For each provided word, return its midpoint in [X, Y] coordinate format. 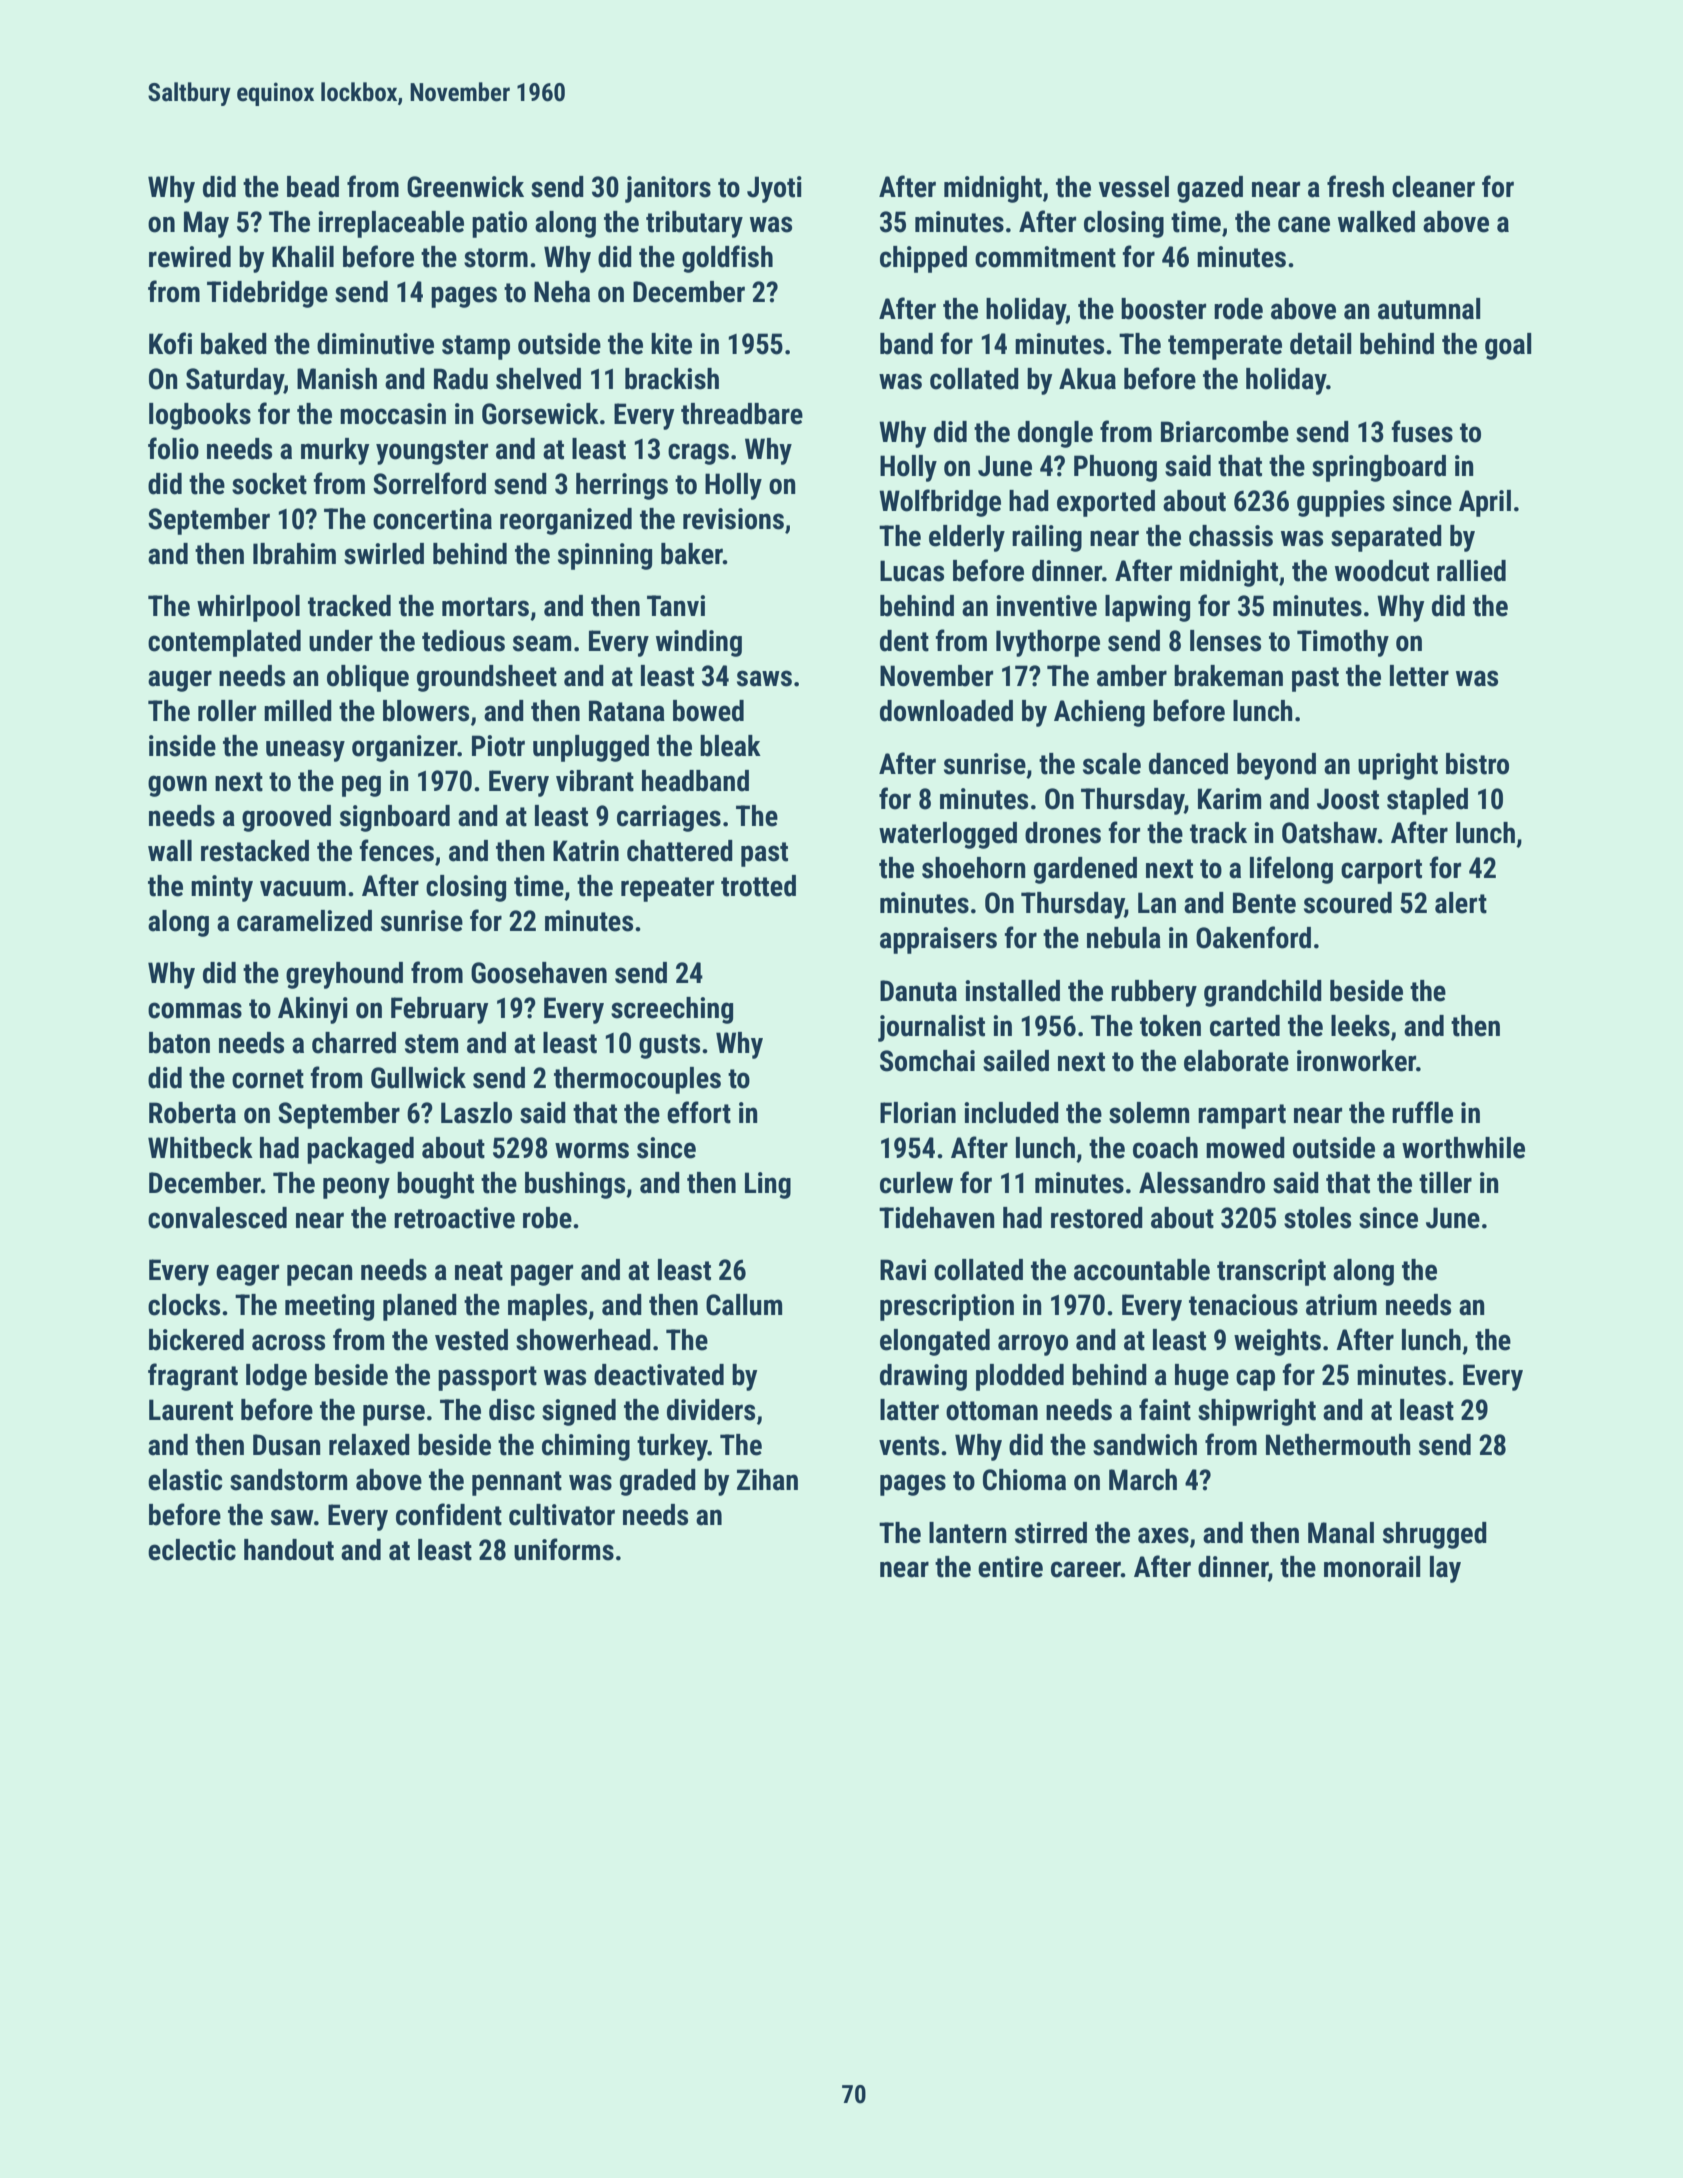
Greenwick [465, 187]
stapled [1427, 801]
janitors [668, 189]
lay [1445, 1569]
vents [909, 1446]
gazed [1210, 189]
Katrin [586, 851]
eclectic [192, 1550]
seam [542, 643]
